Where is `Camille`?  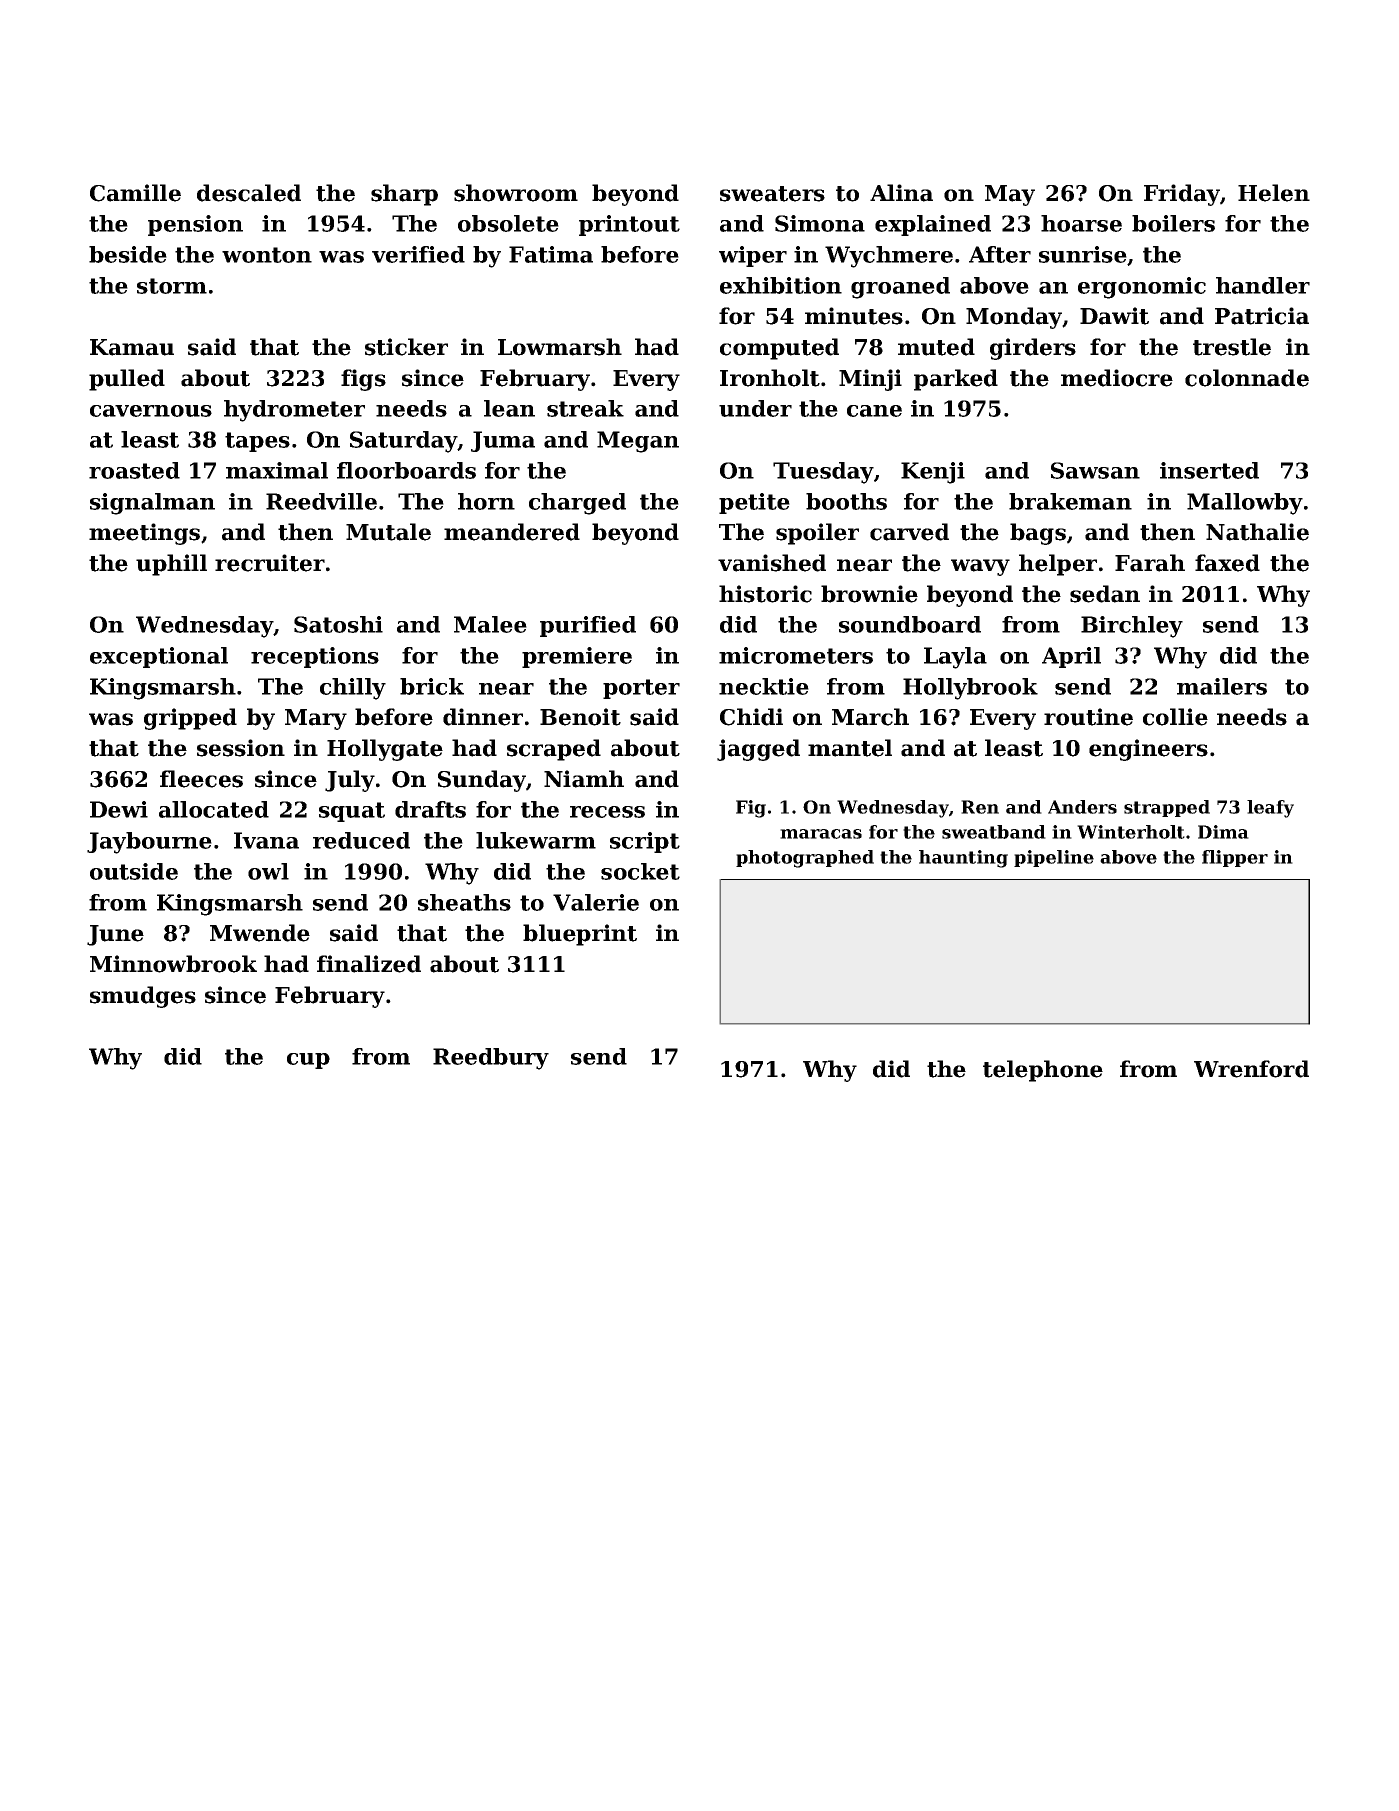 Camille is located at coordinates (135, 193).
